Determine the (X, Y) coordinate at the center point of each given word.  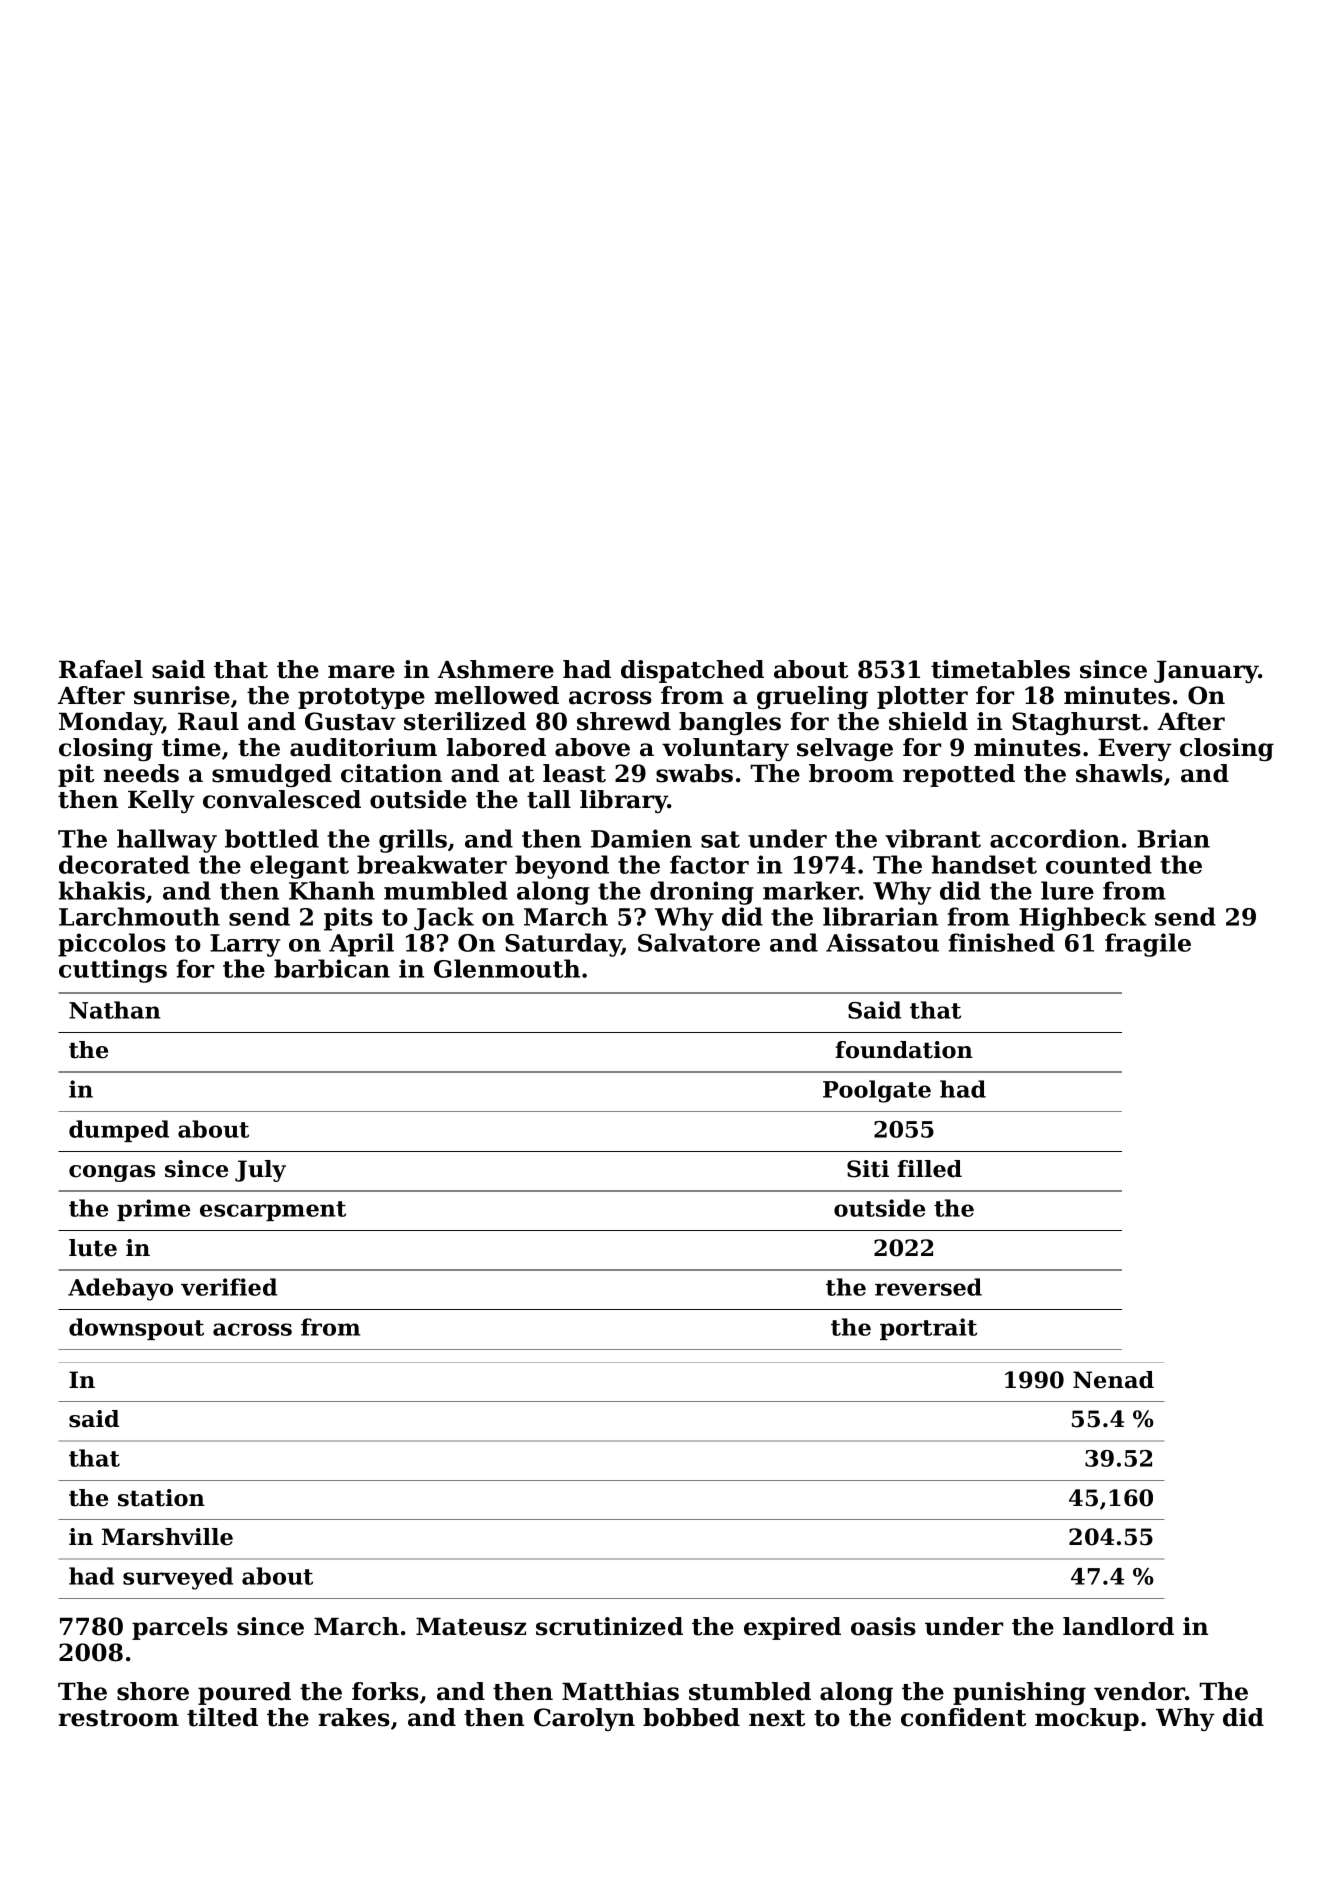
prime (153, 1210)
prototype (361, 698)
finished (1002, 942)
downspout (136, 1329)
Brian (1173, 838)
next (777, 1718)
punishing (1019, 1693)
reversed (928, 1287)
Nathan (115, 1010)
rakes (354, 1717)
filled (930, 1169)
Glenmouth (507, 968)
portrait (928, 1329)
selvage (845, 749)
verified (229, 1287)
